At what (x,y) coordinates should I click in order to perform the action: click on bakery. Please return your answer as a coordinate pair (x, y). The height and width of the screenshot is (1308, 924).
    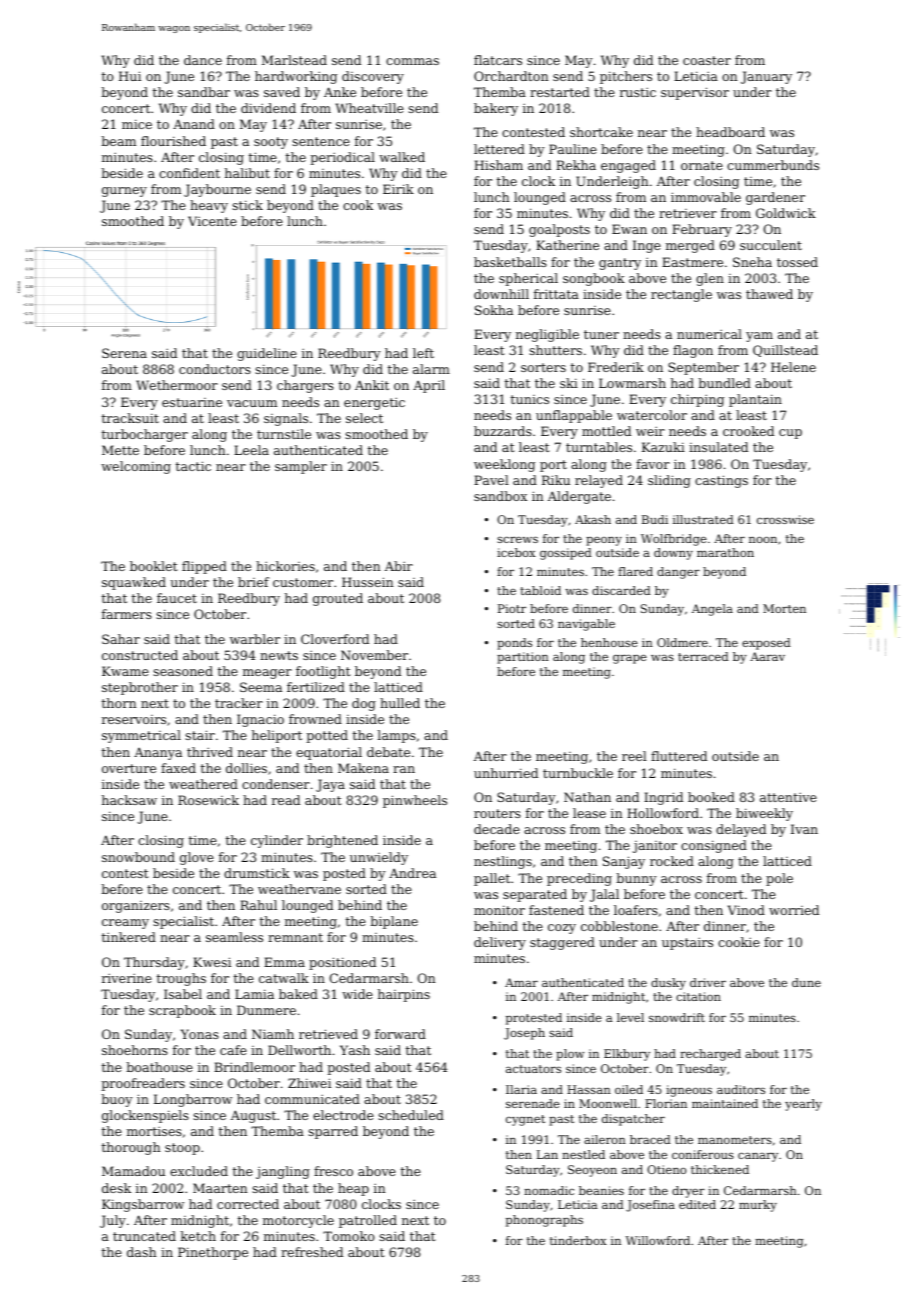
    Looking at the image, I should click on (496, 109).
